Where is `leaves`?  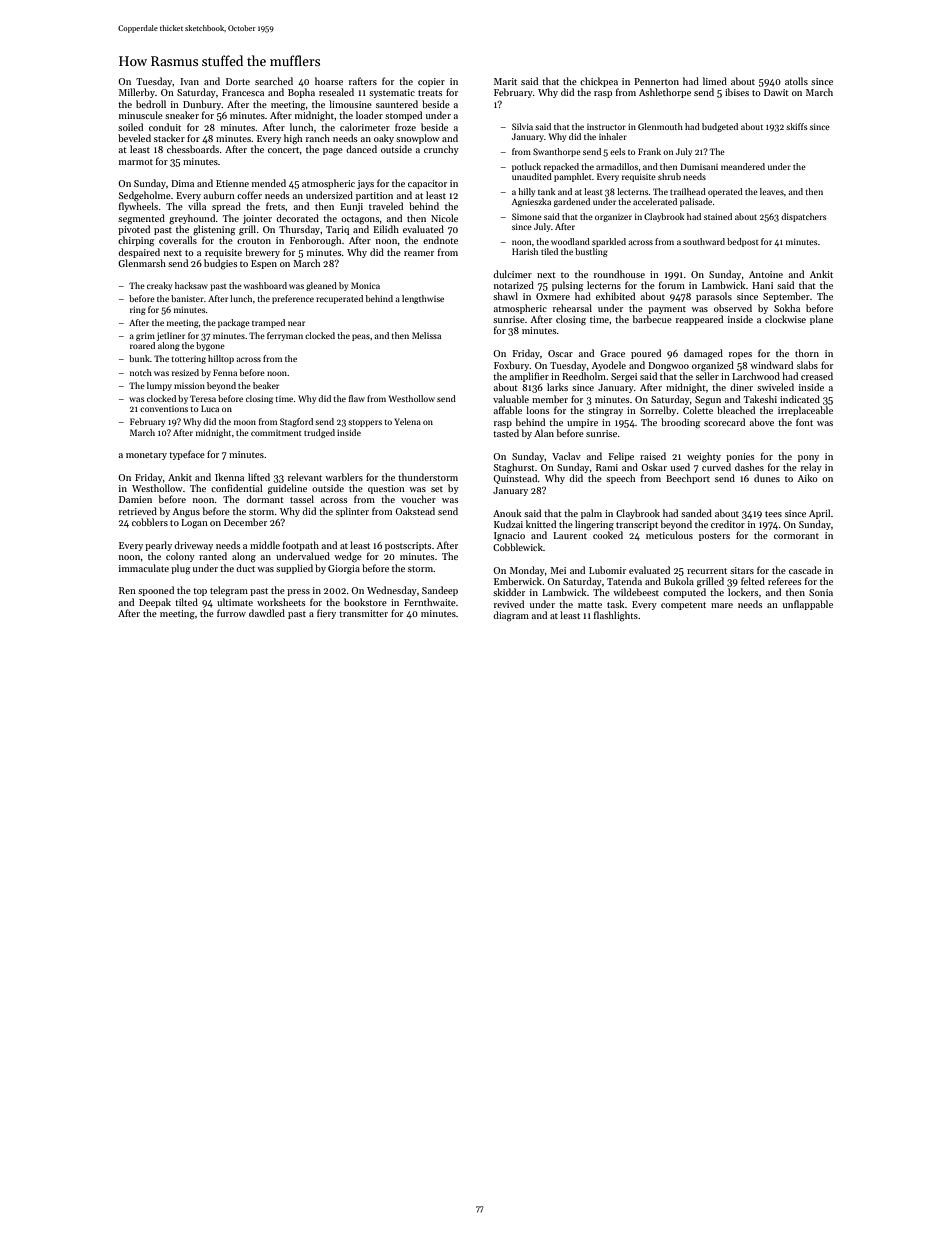
leaves is located at coordinates (772, 191).
